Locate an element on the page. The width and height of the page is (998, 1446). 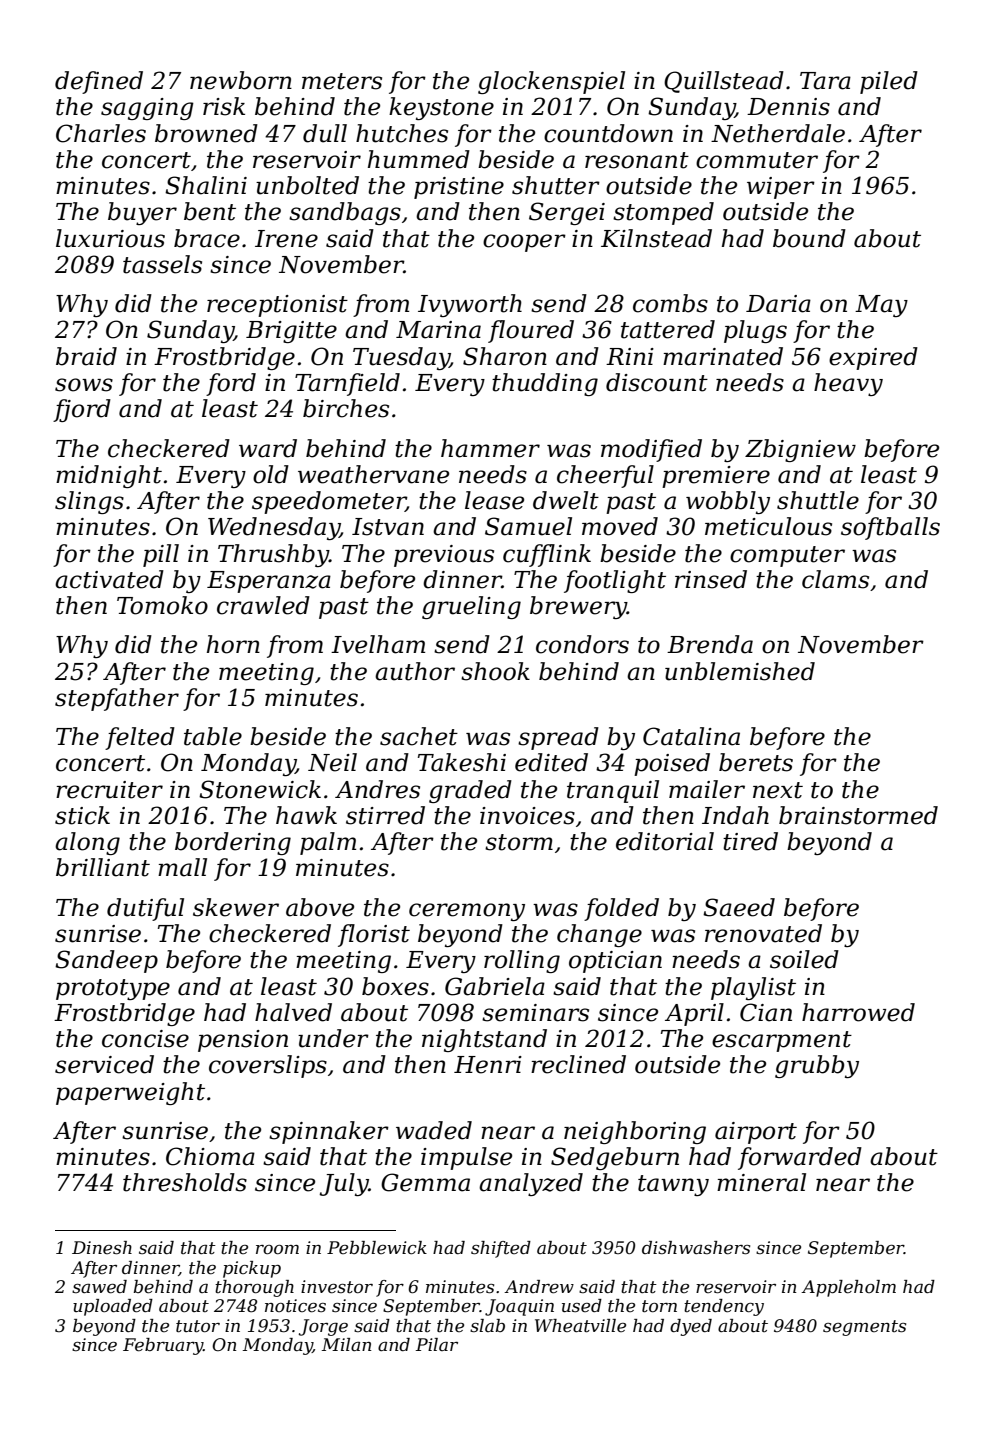
glockenspiel is located at coordinates (551, 82).
